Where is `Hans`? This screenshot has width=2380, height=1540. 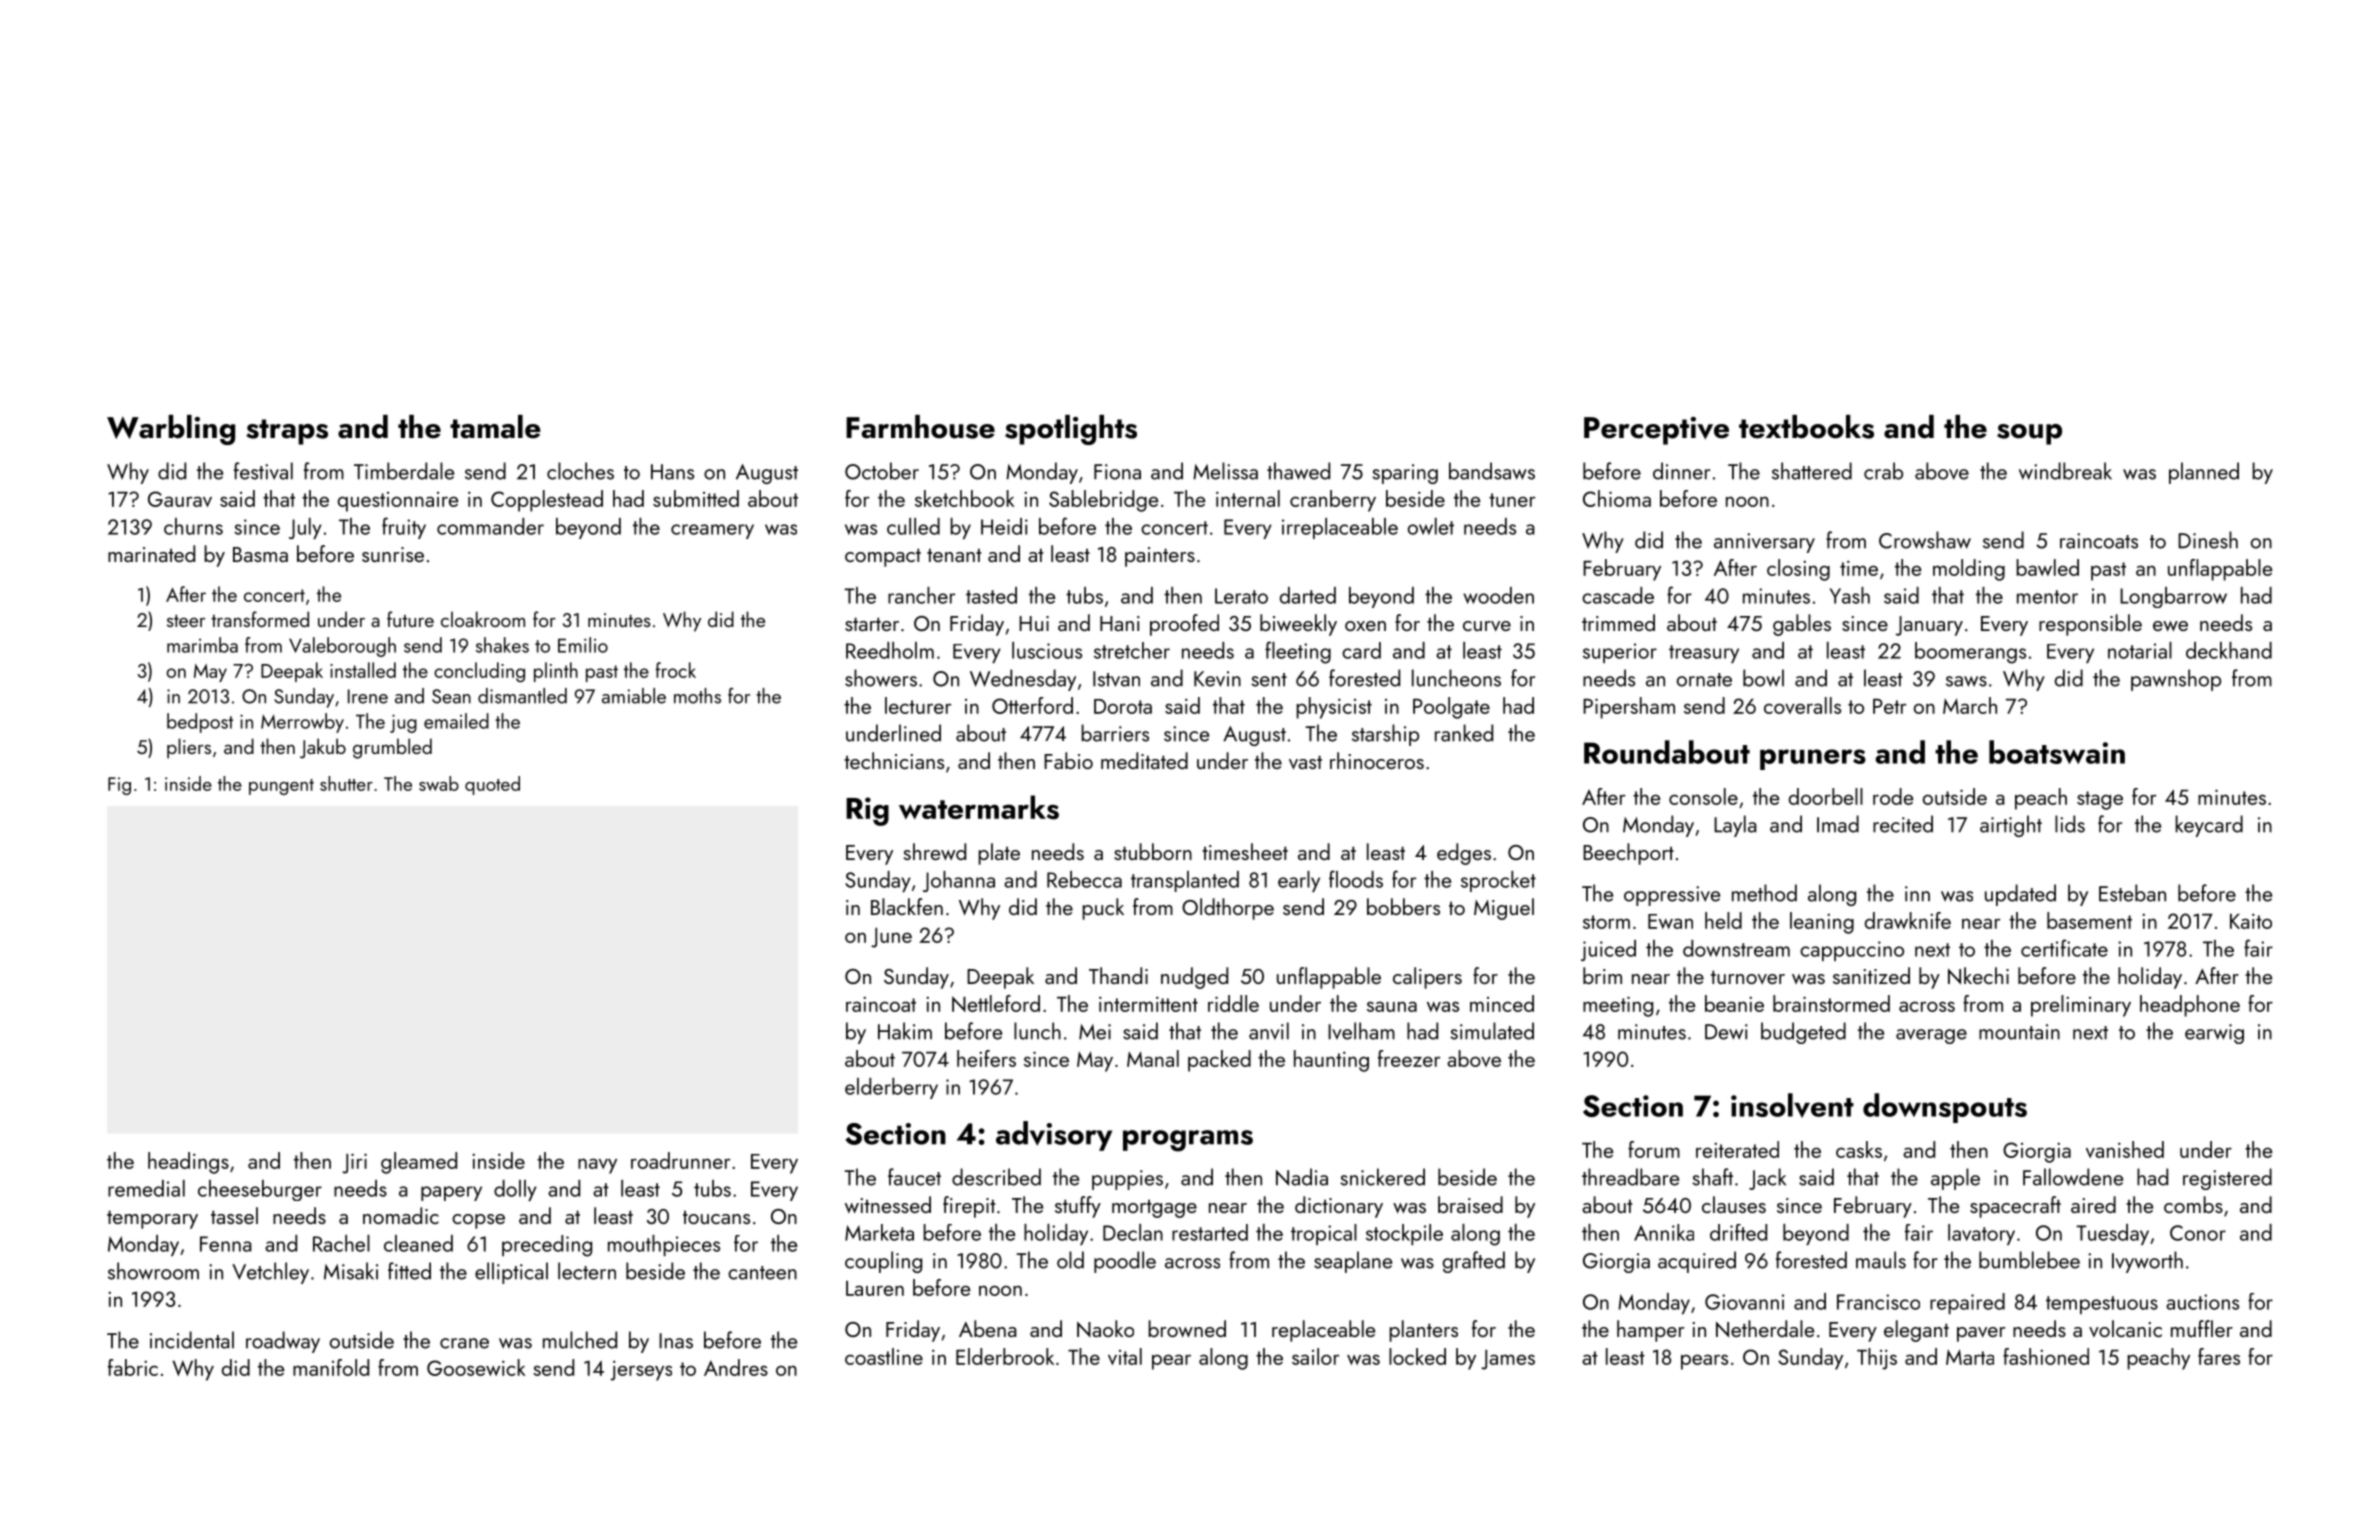
Hans is located at coordinates (672, 472).
